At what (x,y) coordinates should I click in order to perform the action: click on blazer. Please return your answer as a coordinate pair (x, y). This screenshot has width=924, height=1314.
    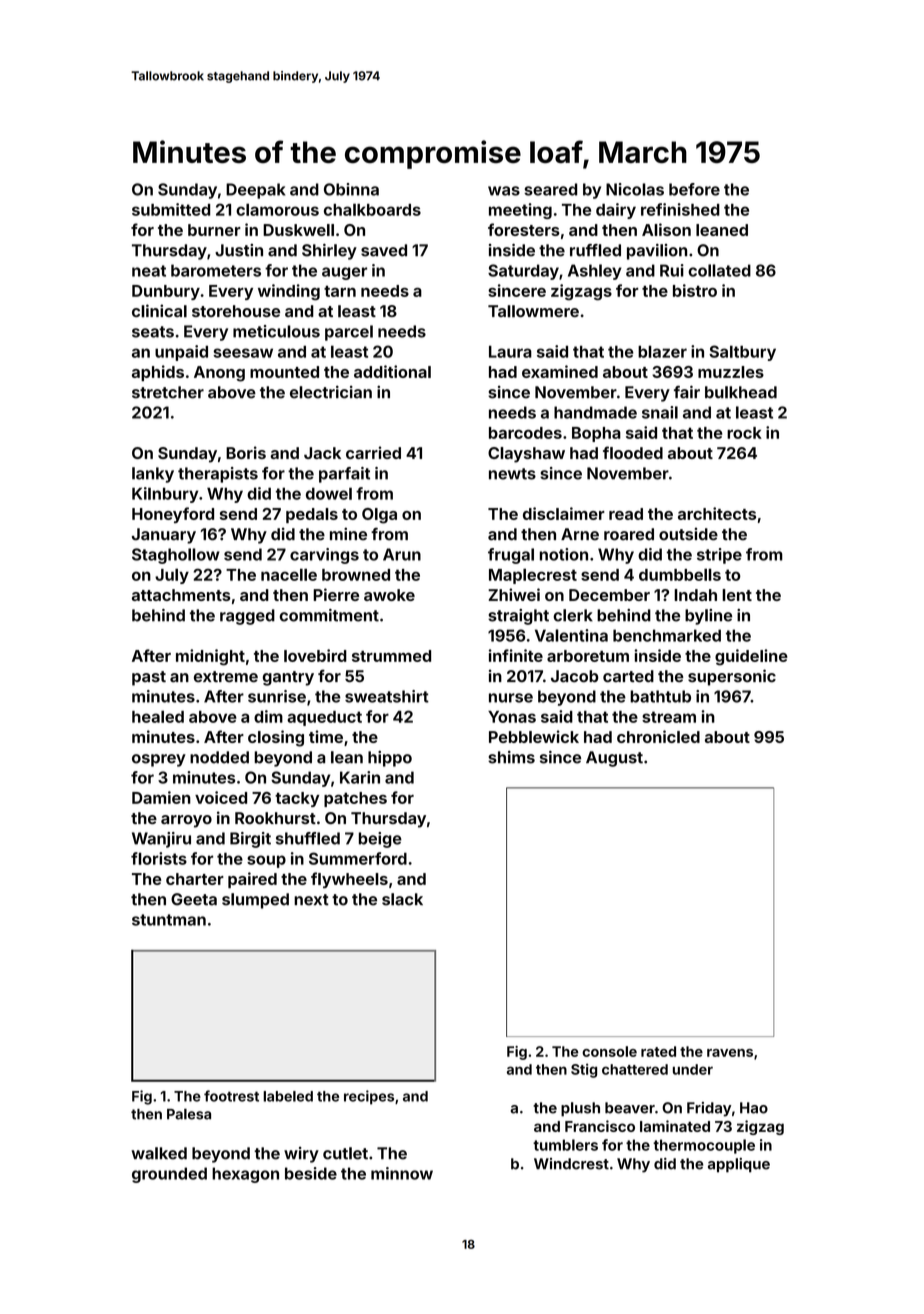
    Looking at the image, I should click on (662, 351).
